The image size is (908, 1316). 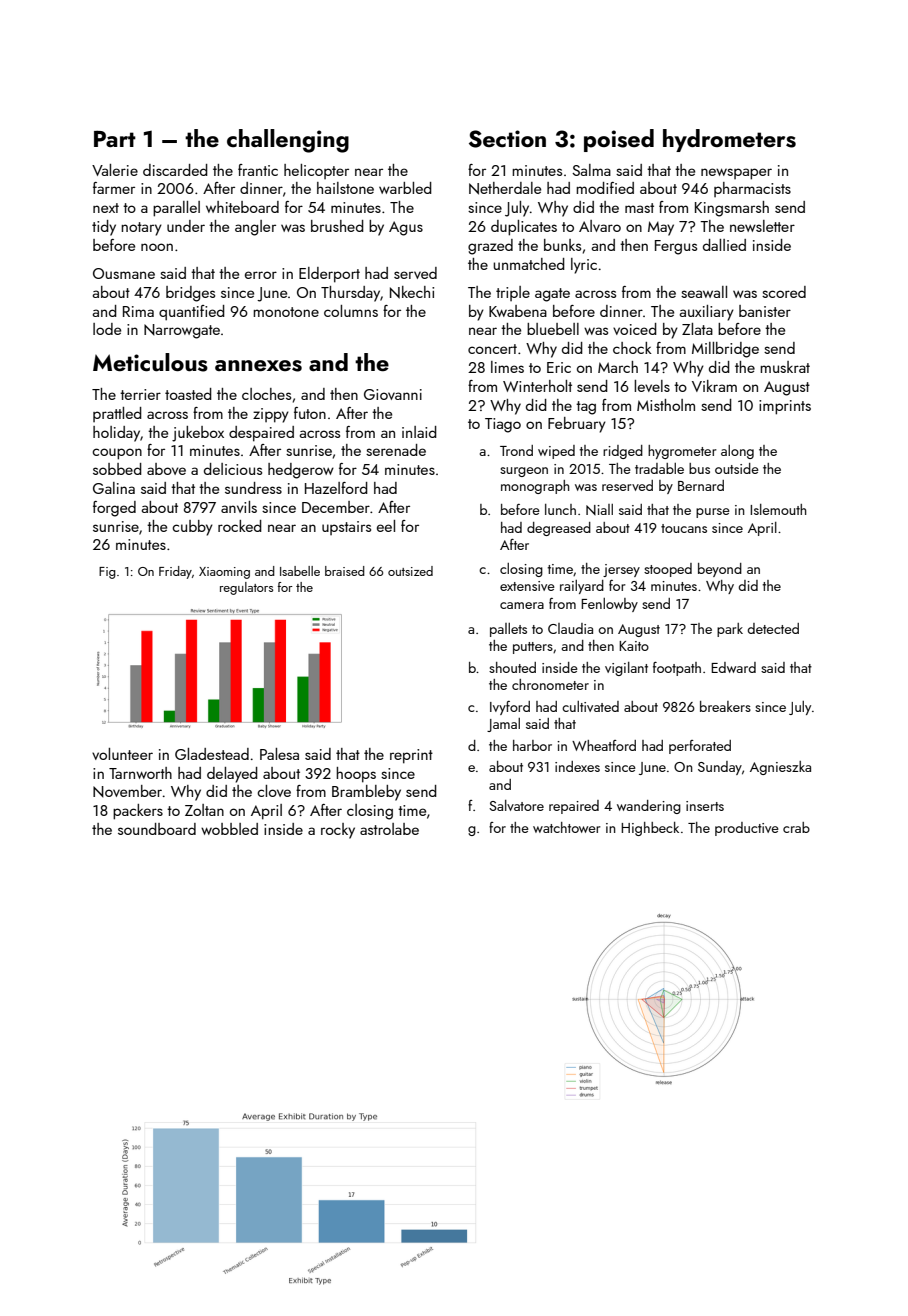 What do you see at coordinates (505, 188) in the screenshot?
I see `Netherdale` at bounding box center [505, 188].
